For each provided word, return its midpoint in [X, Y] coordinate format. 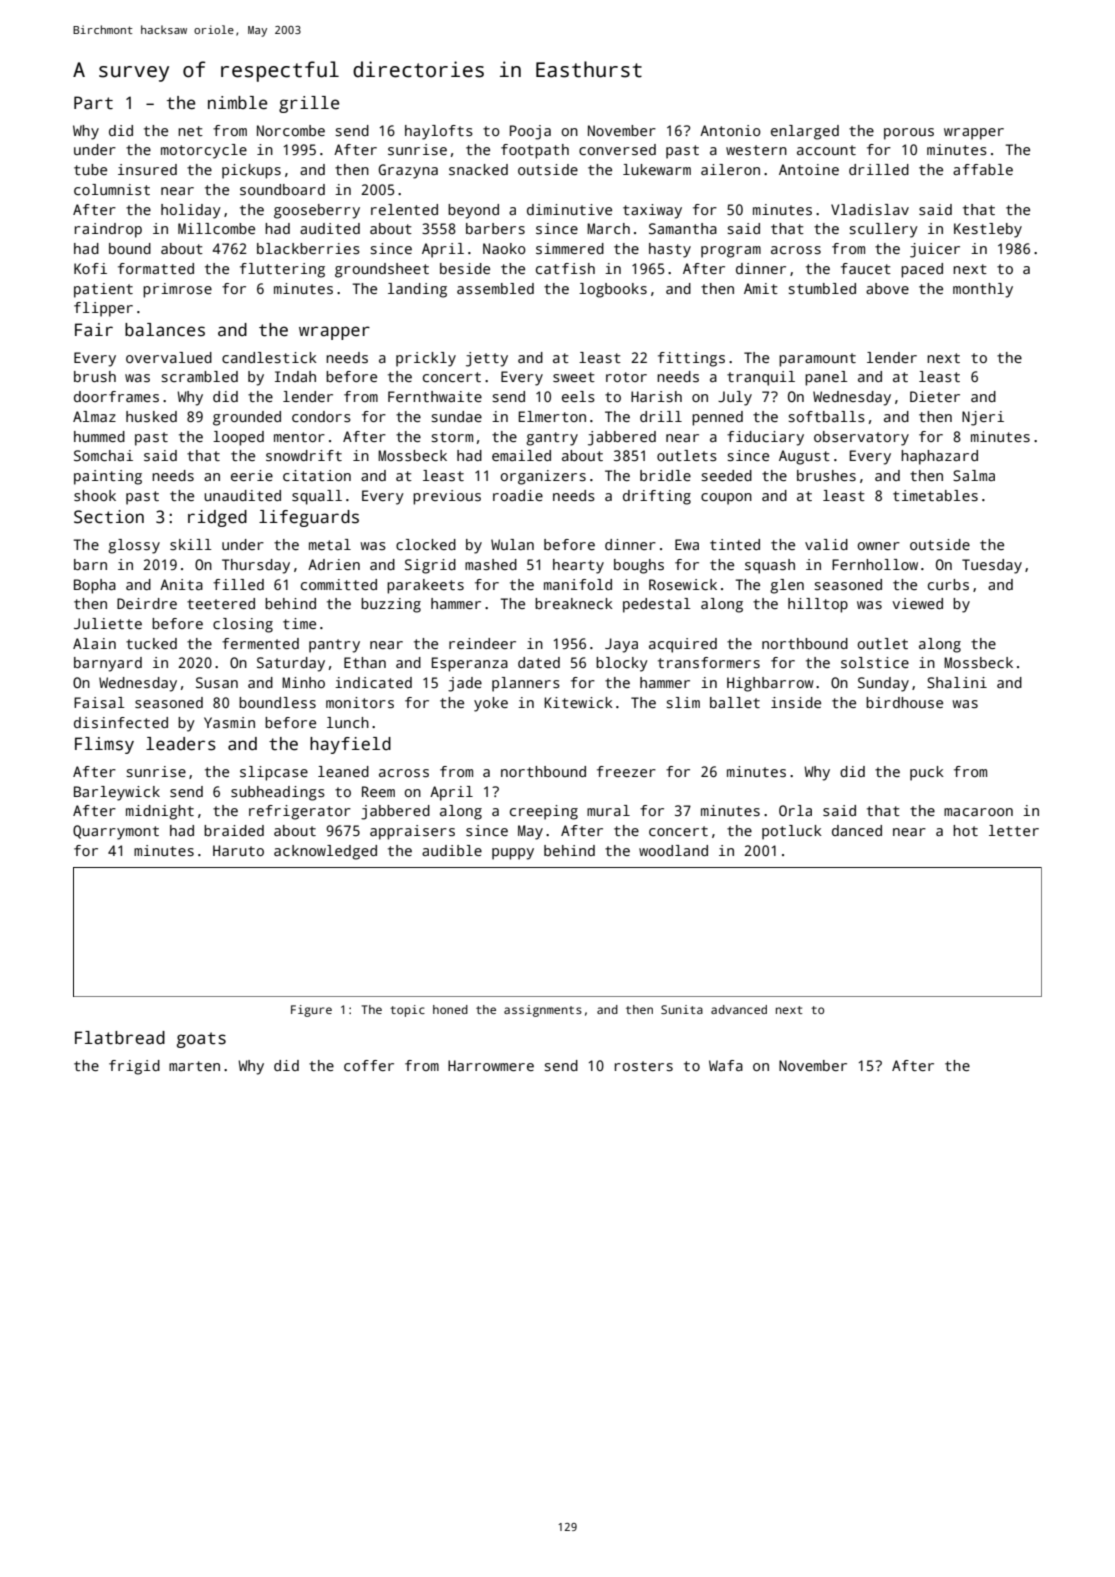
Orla [795, 810]
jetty [487, 359]
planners [526, 684]
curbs [948, 584]
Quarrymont [116, 832]
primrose [177, 290]
